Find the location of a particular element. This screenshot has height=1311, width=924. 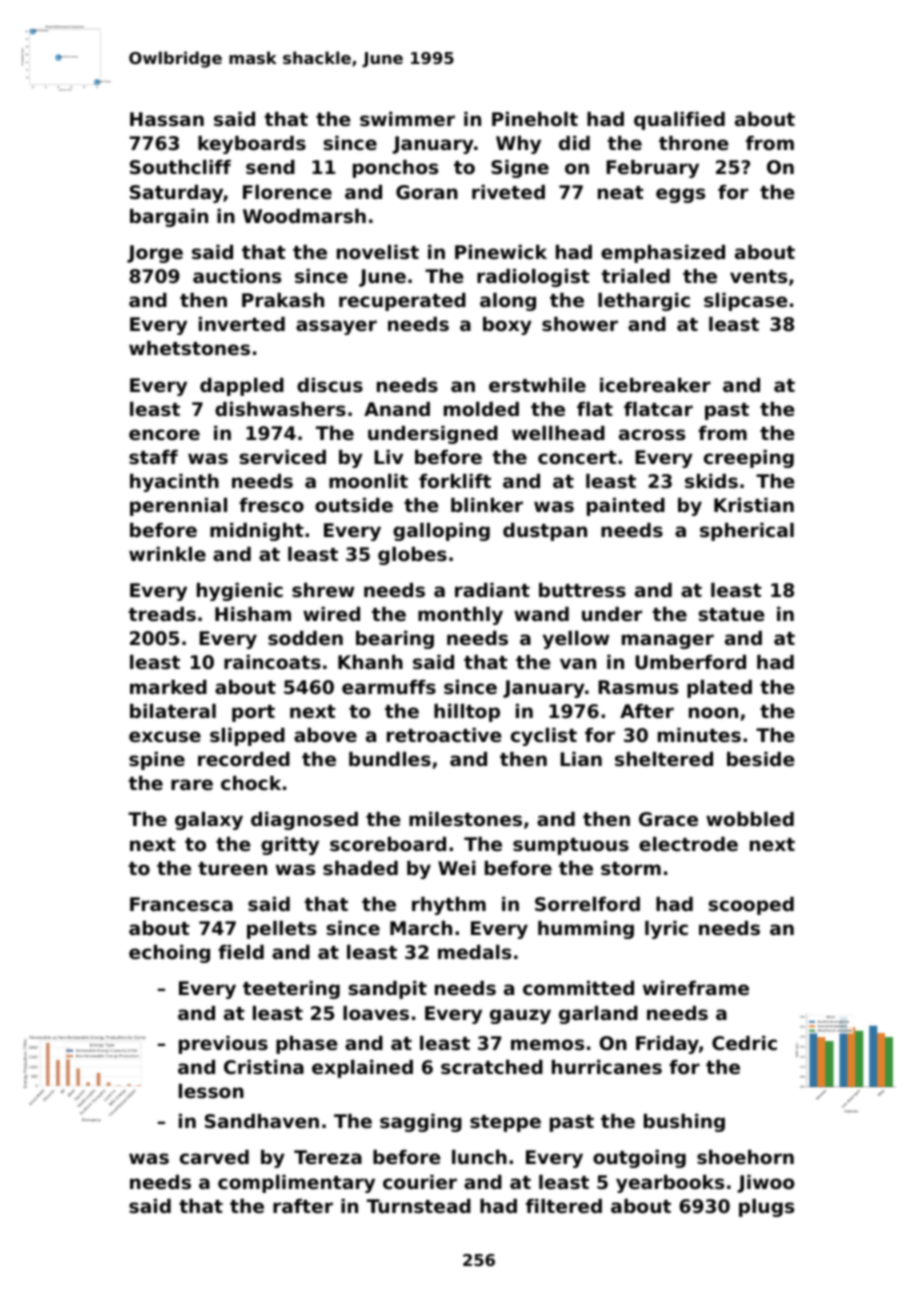

swimmer is located at coordinates (407, 119).
